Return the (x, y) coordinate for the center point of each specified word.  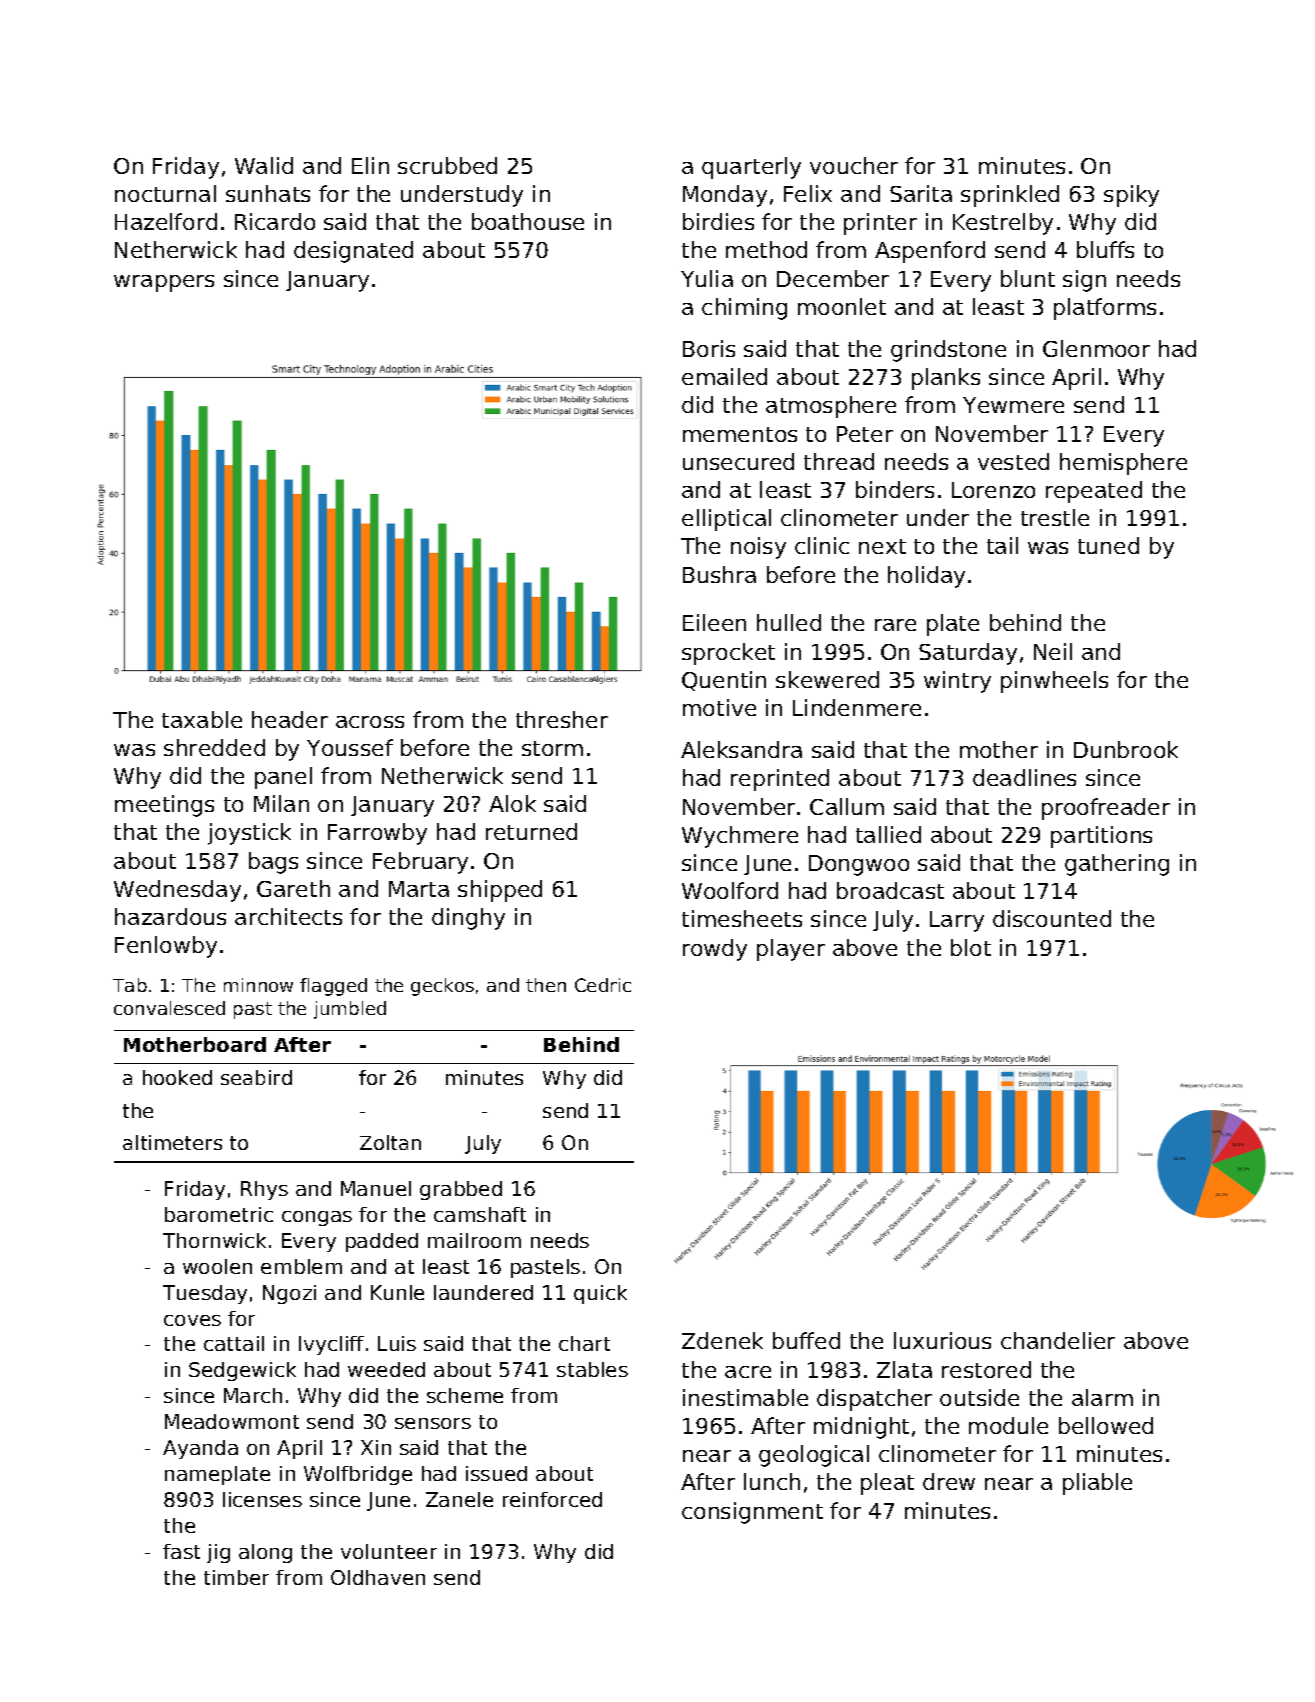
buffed (806, 1340)
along (265, 1553)
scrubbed (447, 165)
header (290, 719)
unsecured (738, 461)
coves (192, 1320)
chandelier (1058, 1340)
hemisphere (1123, 464)
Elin (370, 165)
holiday (926, 577)
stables (592, 1369)
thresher (562, 719)
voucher (854, 165)
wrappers (164, 283)
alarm (1102, 1397)
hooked (177, 1077)
